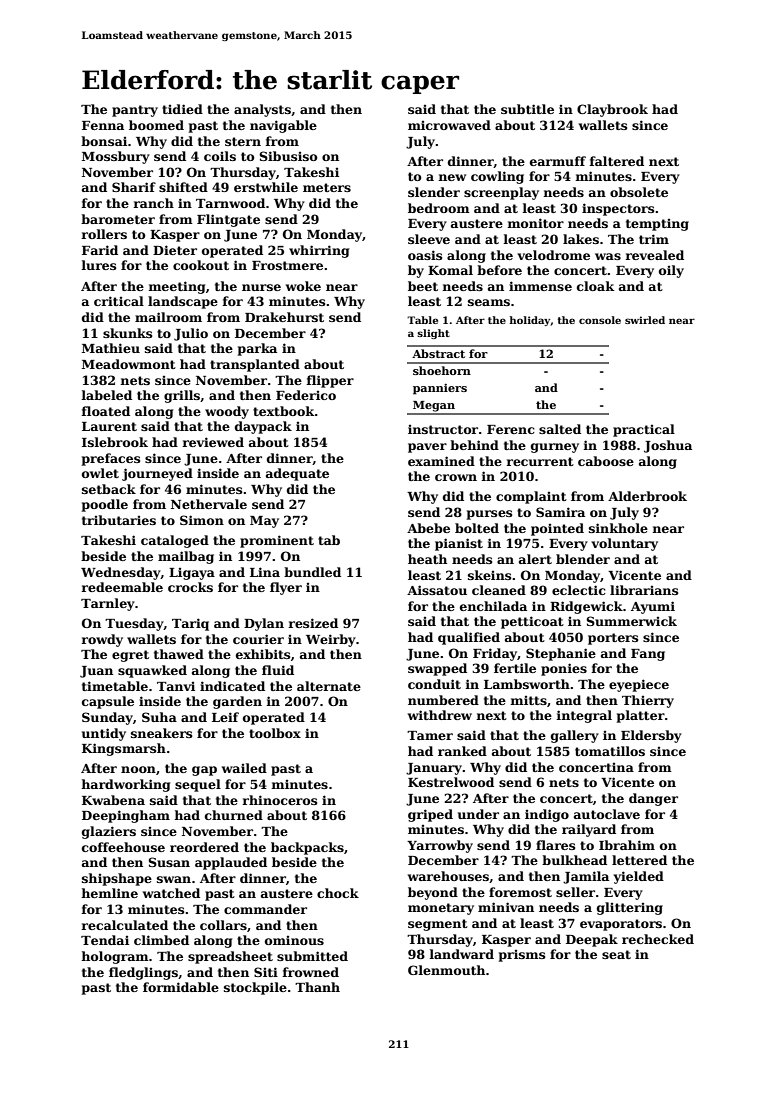 The width and height of the page is (777, 1102). What do you see at coordinates (310, 972) in the page?
I see `frowned` at bounding box center [310, 972].
